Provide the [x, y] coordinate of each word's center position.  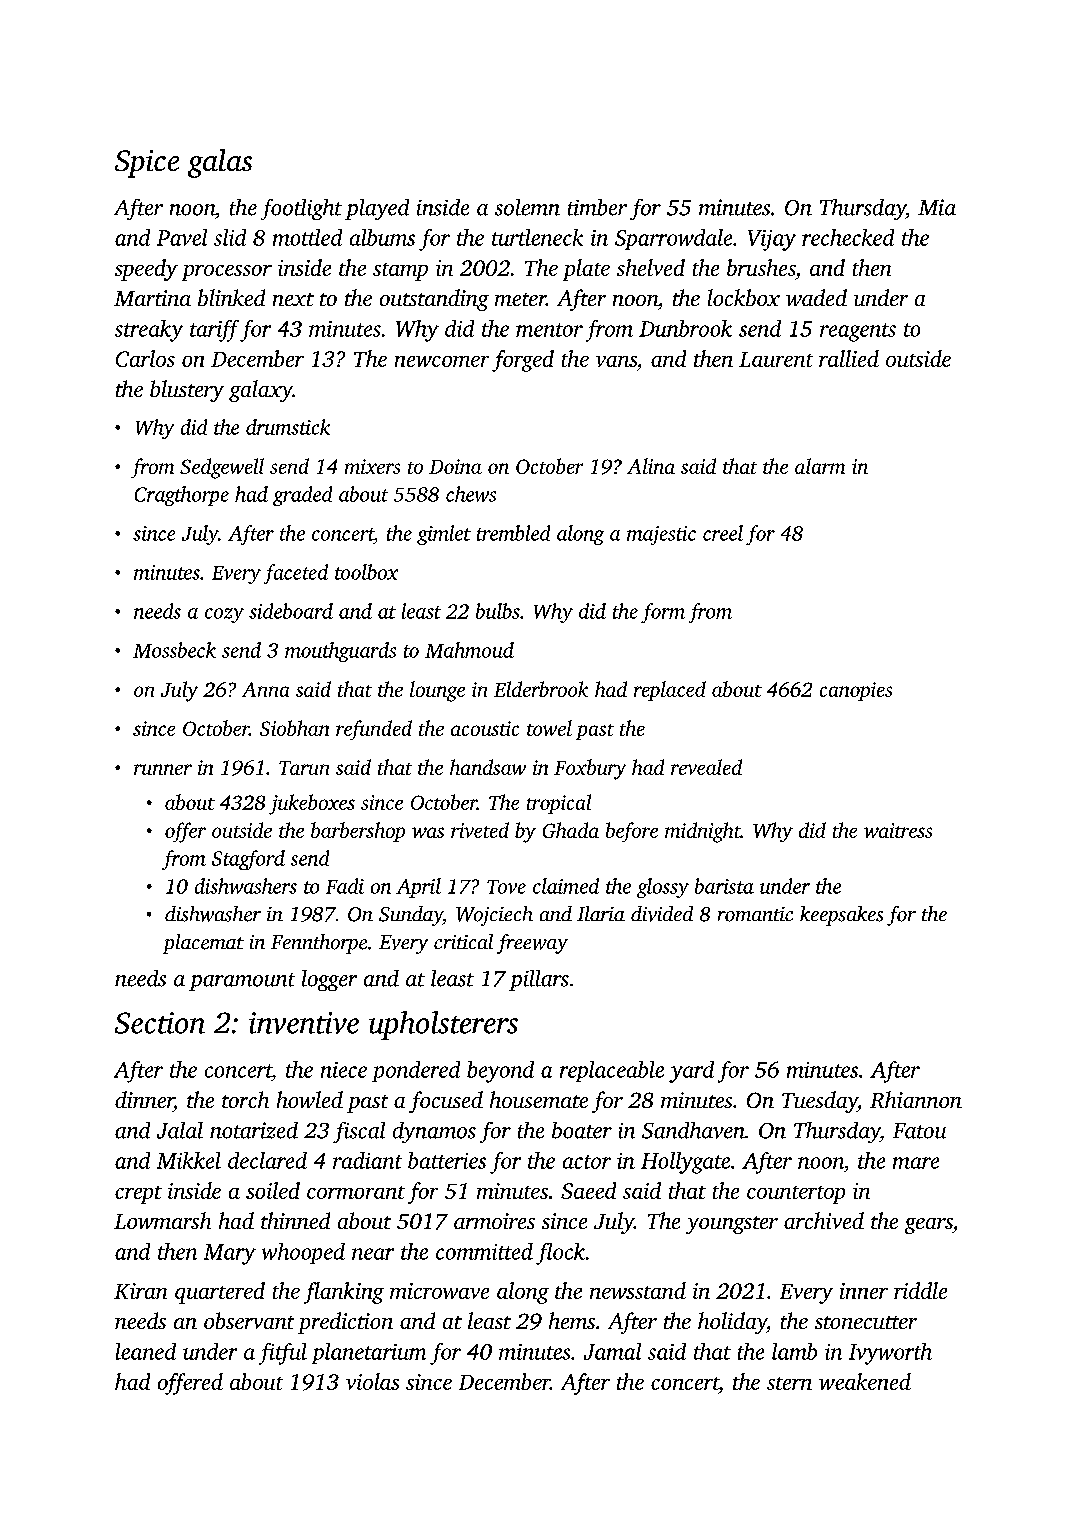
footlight [301, 209]
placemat [203, 944]
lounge [437, 691]
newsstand [638, 1290]
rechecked [848, 237]
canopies [856, 691]
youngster [732, 1225]
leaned [146, 1351]
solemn [527, 207]
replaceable [612, 1071]
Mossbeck [174, 650]
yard [691, 1072]
